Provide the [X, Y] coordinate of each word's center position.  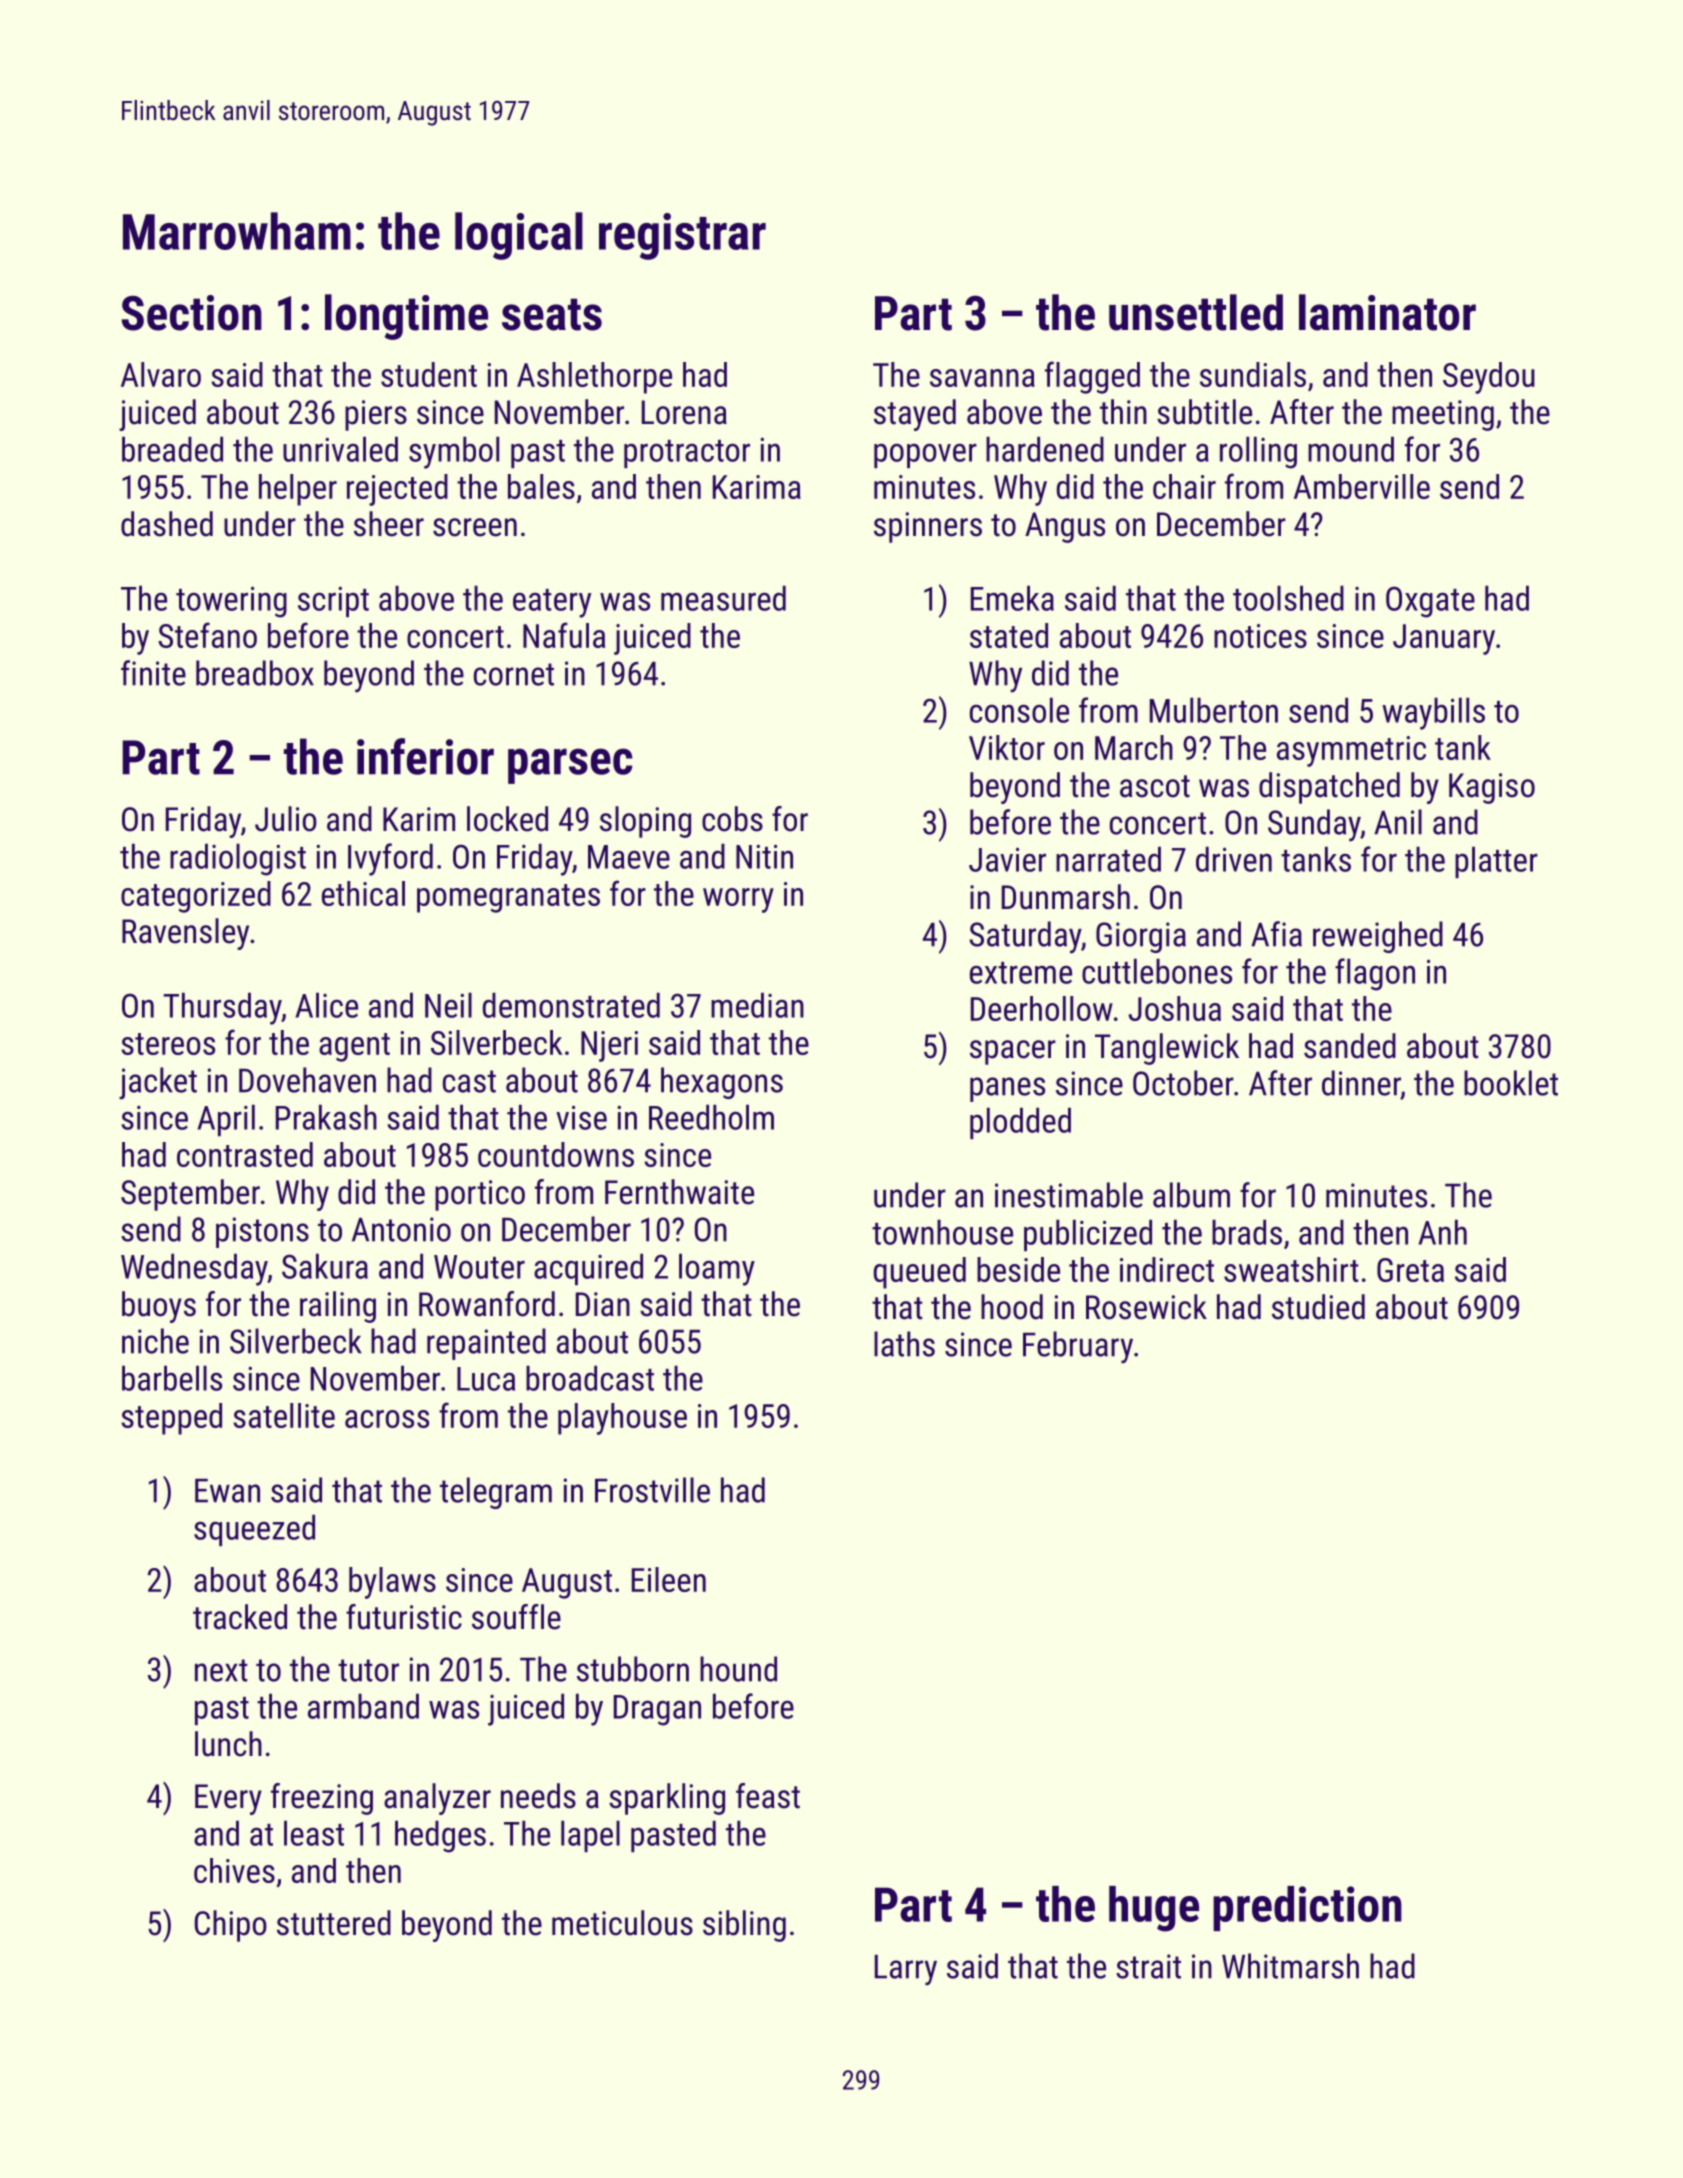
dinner [1361, 1083]
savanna [982, 378]
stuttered [334, 1923]
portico [480, 1195]
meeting [1443, 415]
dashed [167, 524]
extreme [1021, 973]
